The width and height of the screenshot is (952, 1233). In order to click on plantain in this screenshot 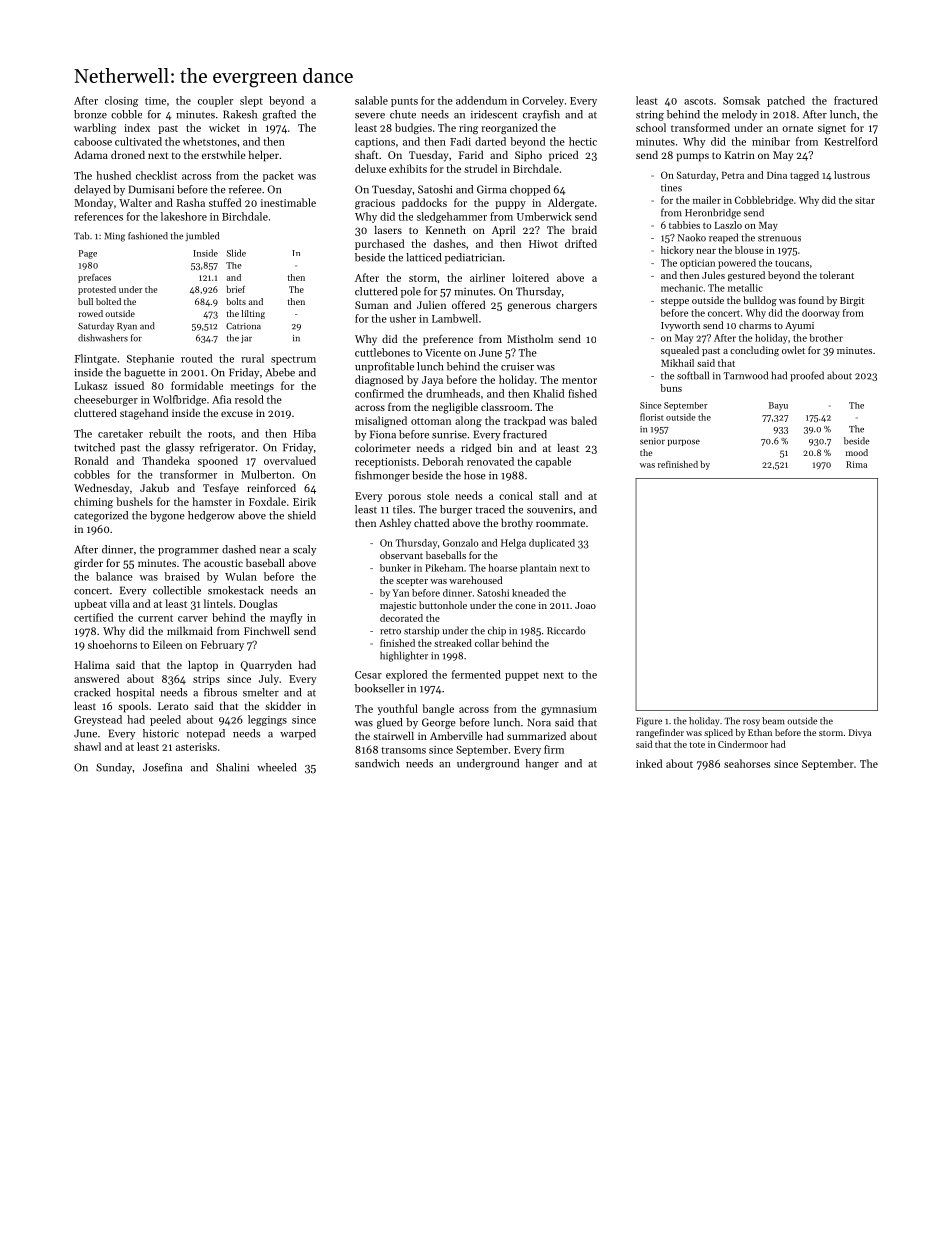, I will do `click(538, 569)`.
